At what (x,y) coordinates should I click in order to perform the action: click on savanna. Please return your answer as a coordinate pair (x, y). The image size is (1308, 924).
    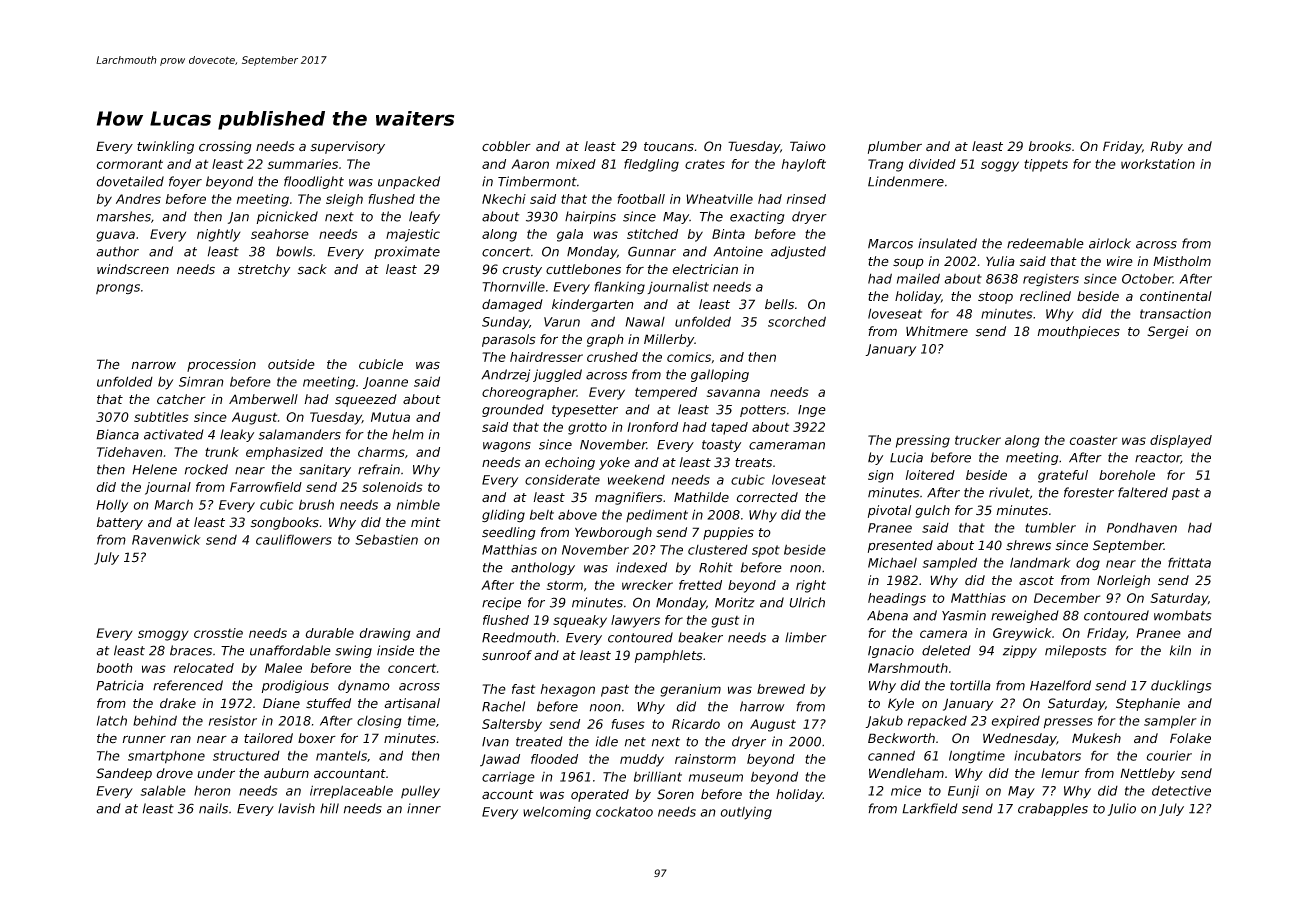
    Looking at the image, I should click on (733, 393).
